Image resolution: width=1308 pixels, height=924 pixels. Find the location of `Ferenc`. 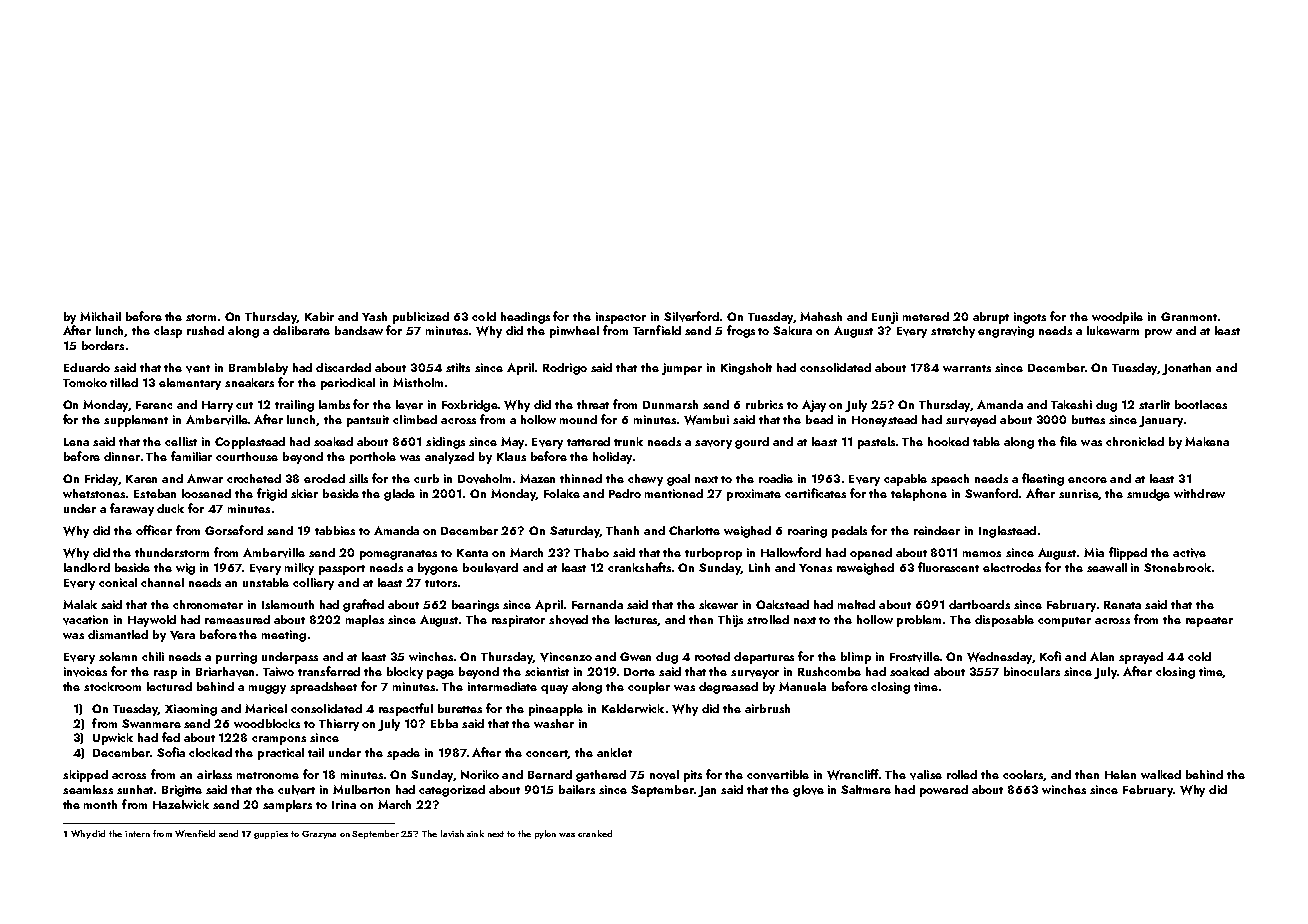

Ferenc is located at coordinates (154, 405).
